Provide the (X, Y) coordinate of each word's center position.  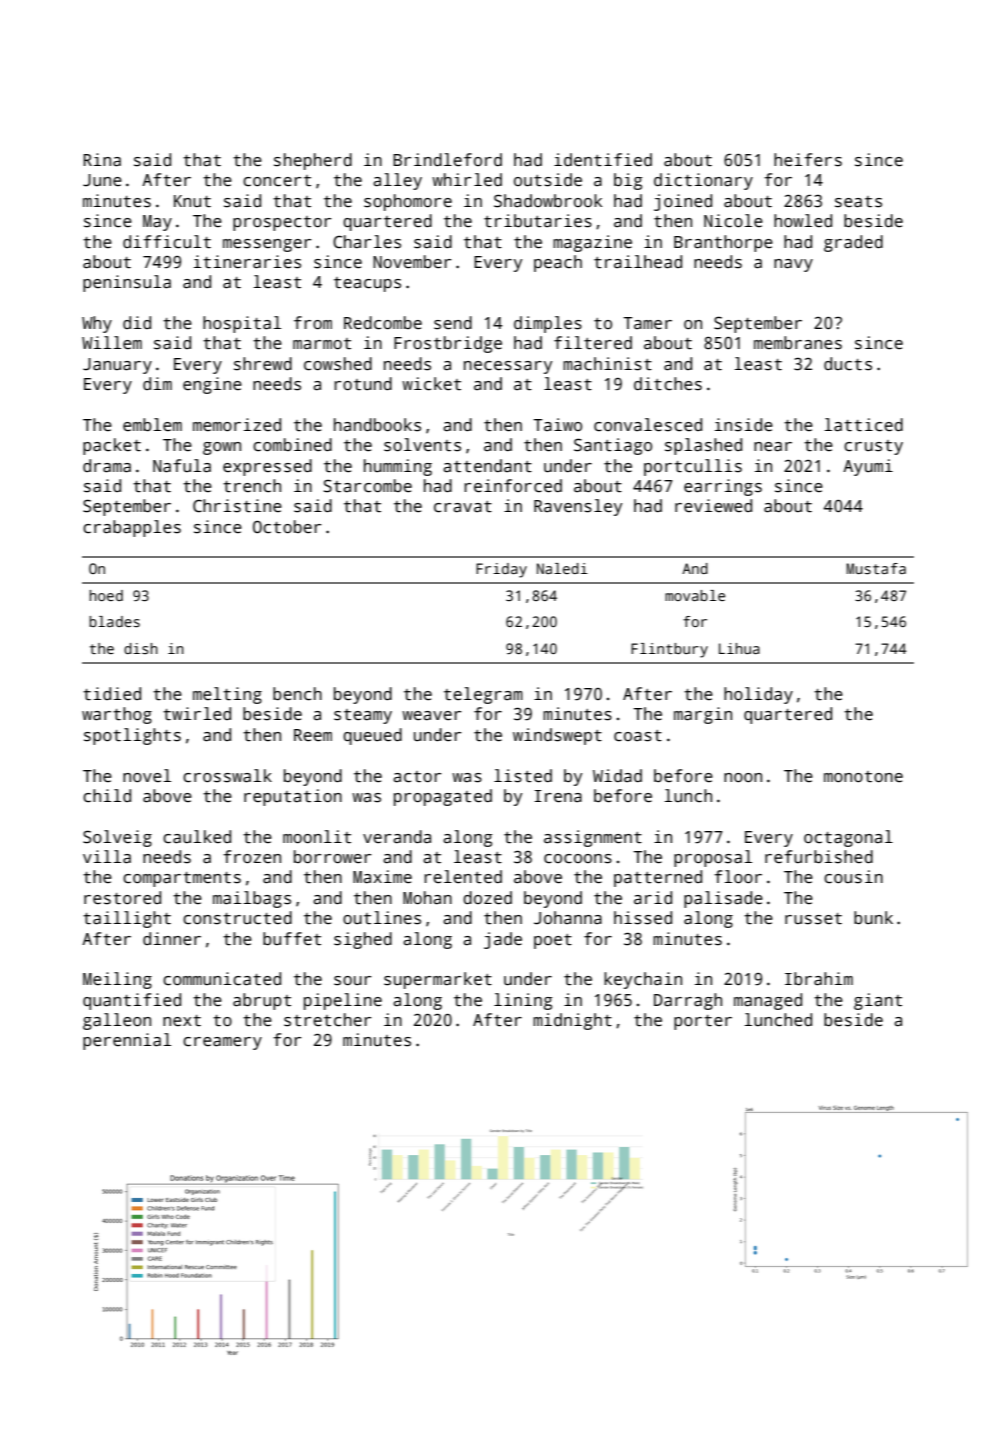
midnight (572, 1021)
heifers (808, 160)
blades (114, 621)
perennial (127, 1041)
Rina (102, 160)
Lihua (739, 648)
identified (603, 160)
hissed (643, 918)
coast (638, 736)
